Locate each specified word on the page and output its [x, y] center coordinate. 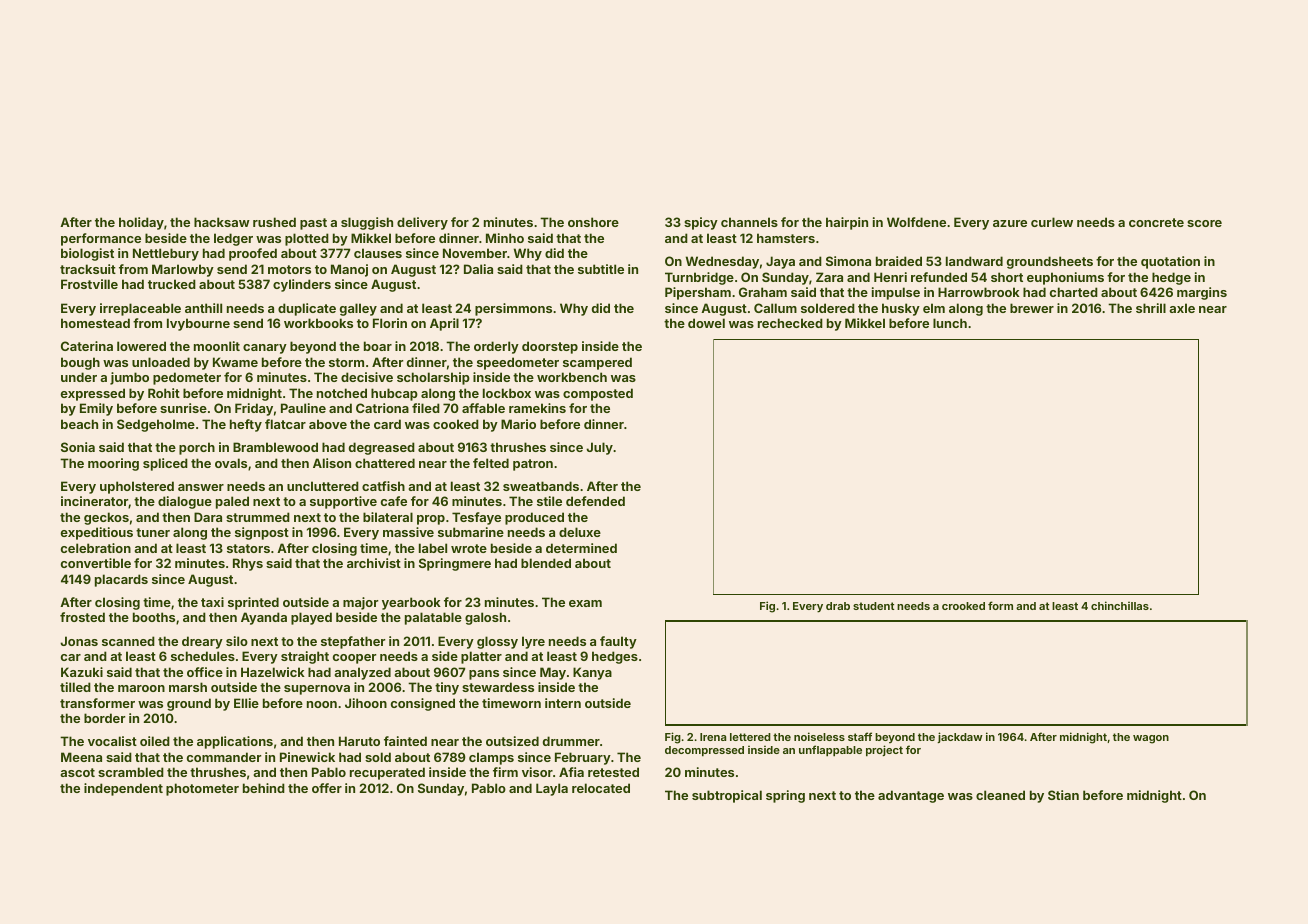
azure [1010, 223]
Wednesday [722, 262]
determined [581, 548]
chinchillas [1120, 605]
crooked [963, 606]
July [599, 448]
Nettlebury [166, 254]
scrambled [131, 772]
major [360, 603]
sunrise [183, 408]
